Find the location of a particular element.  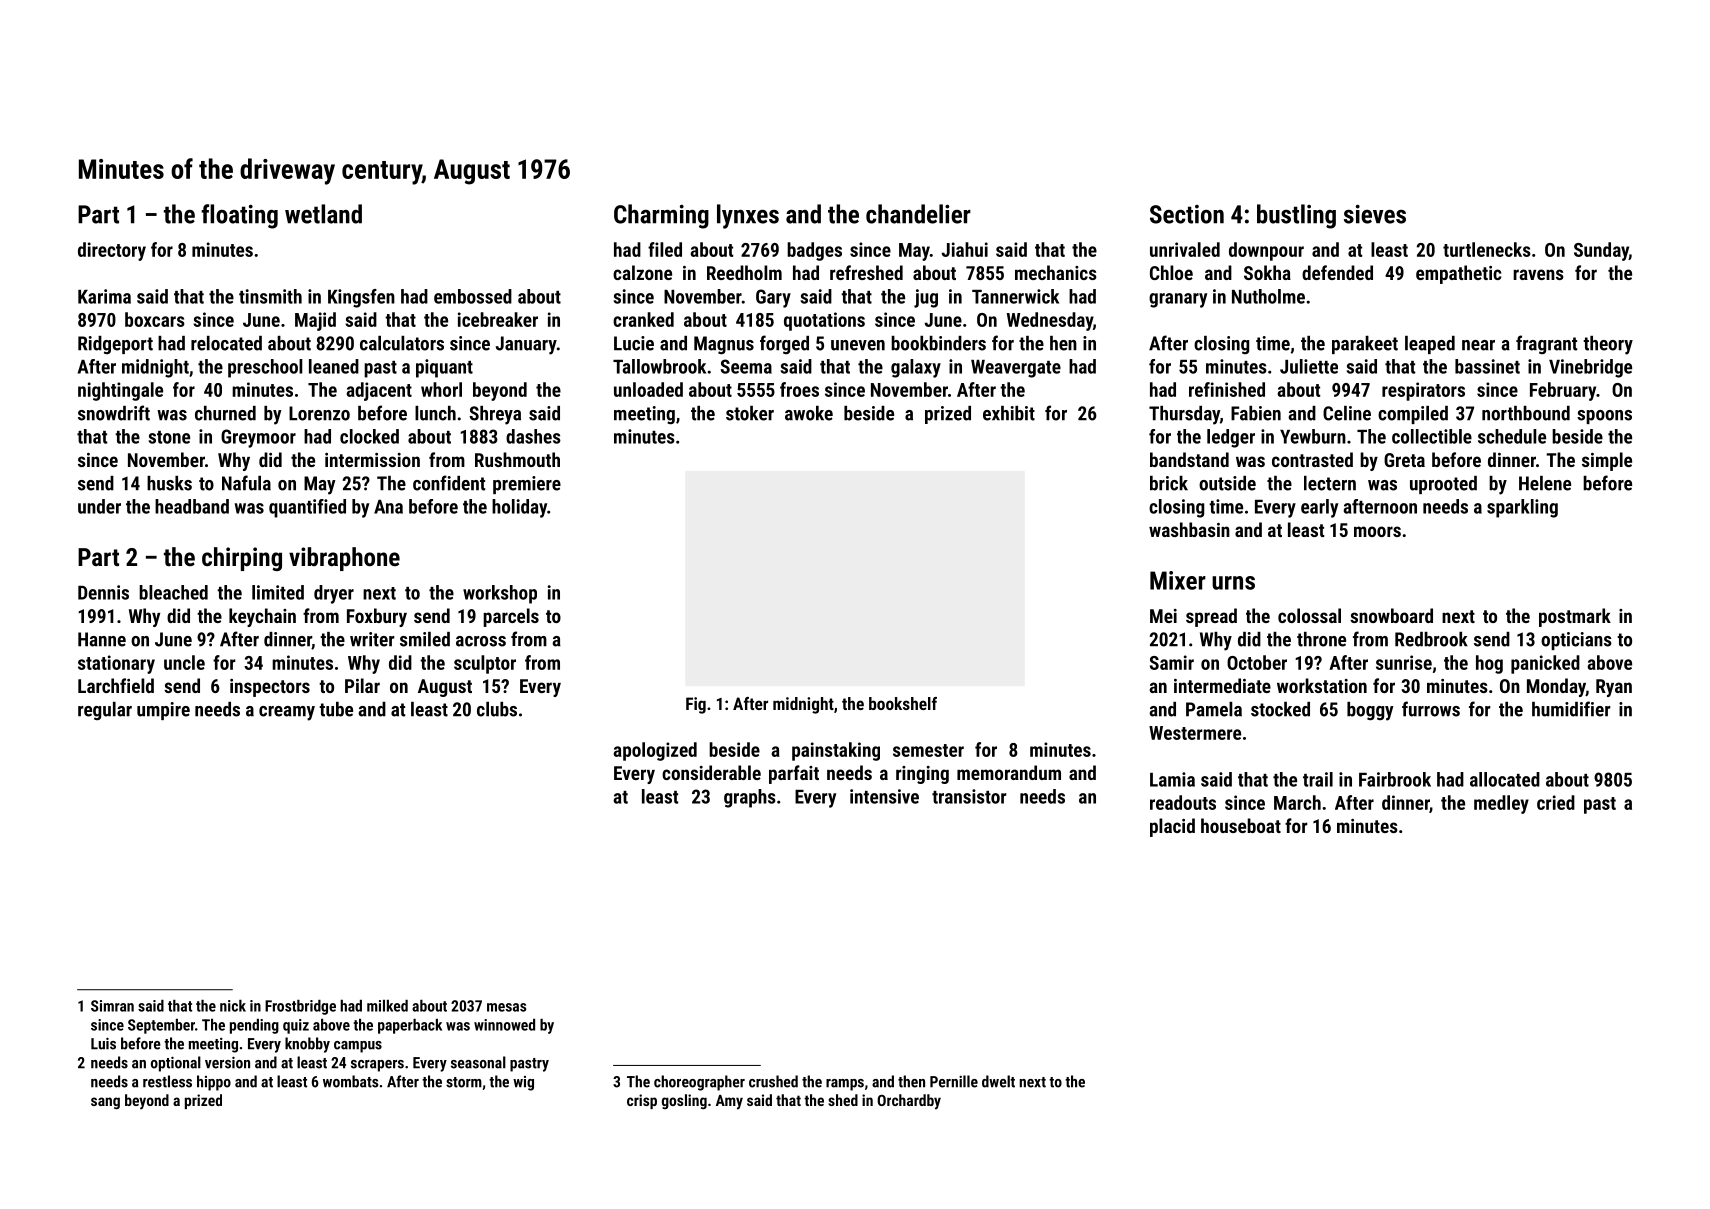

urns is located at coordinates (1233, 583).
